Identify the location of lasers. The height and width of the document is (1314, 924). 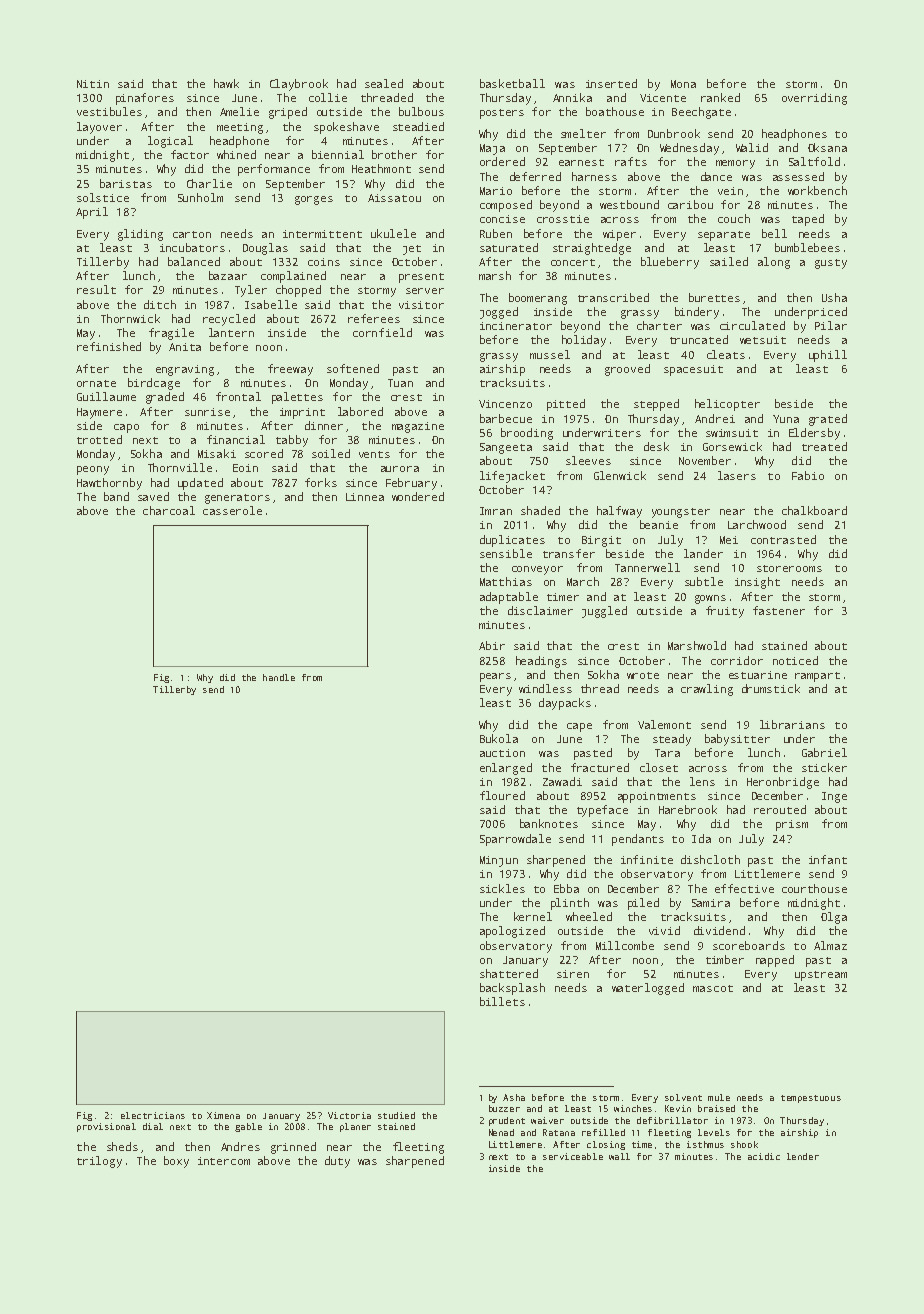
(737, 475).
